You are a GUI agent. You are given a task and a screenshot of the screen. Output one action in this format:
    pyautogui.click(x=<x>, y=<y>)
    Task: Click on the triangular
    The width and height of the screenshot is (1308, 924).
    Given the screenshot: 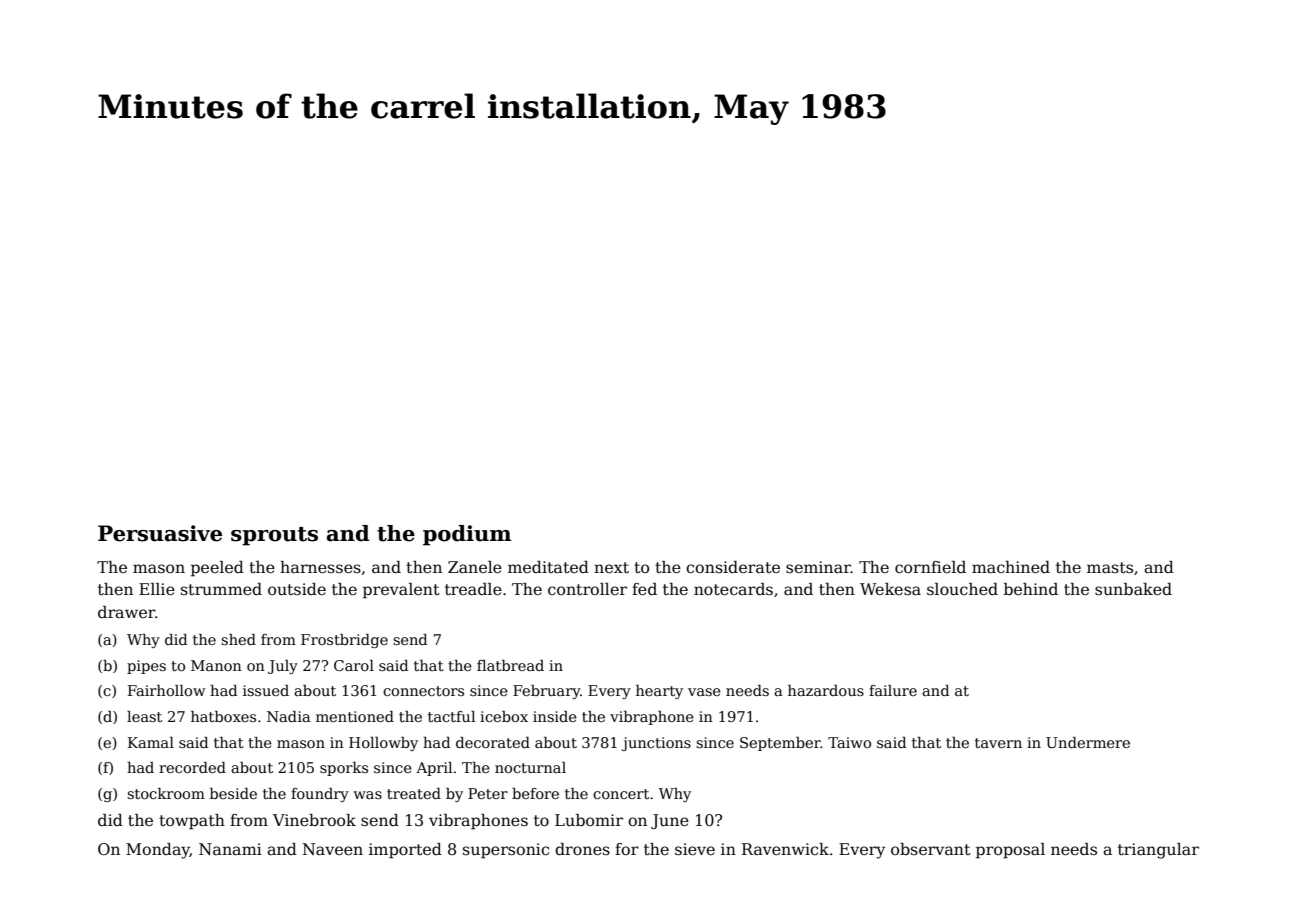 What is the action you would take?
    pyautogui.click(x=1158, y=851)
